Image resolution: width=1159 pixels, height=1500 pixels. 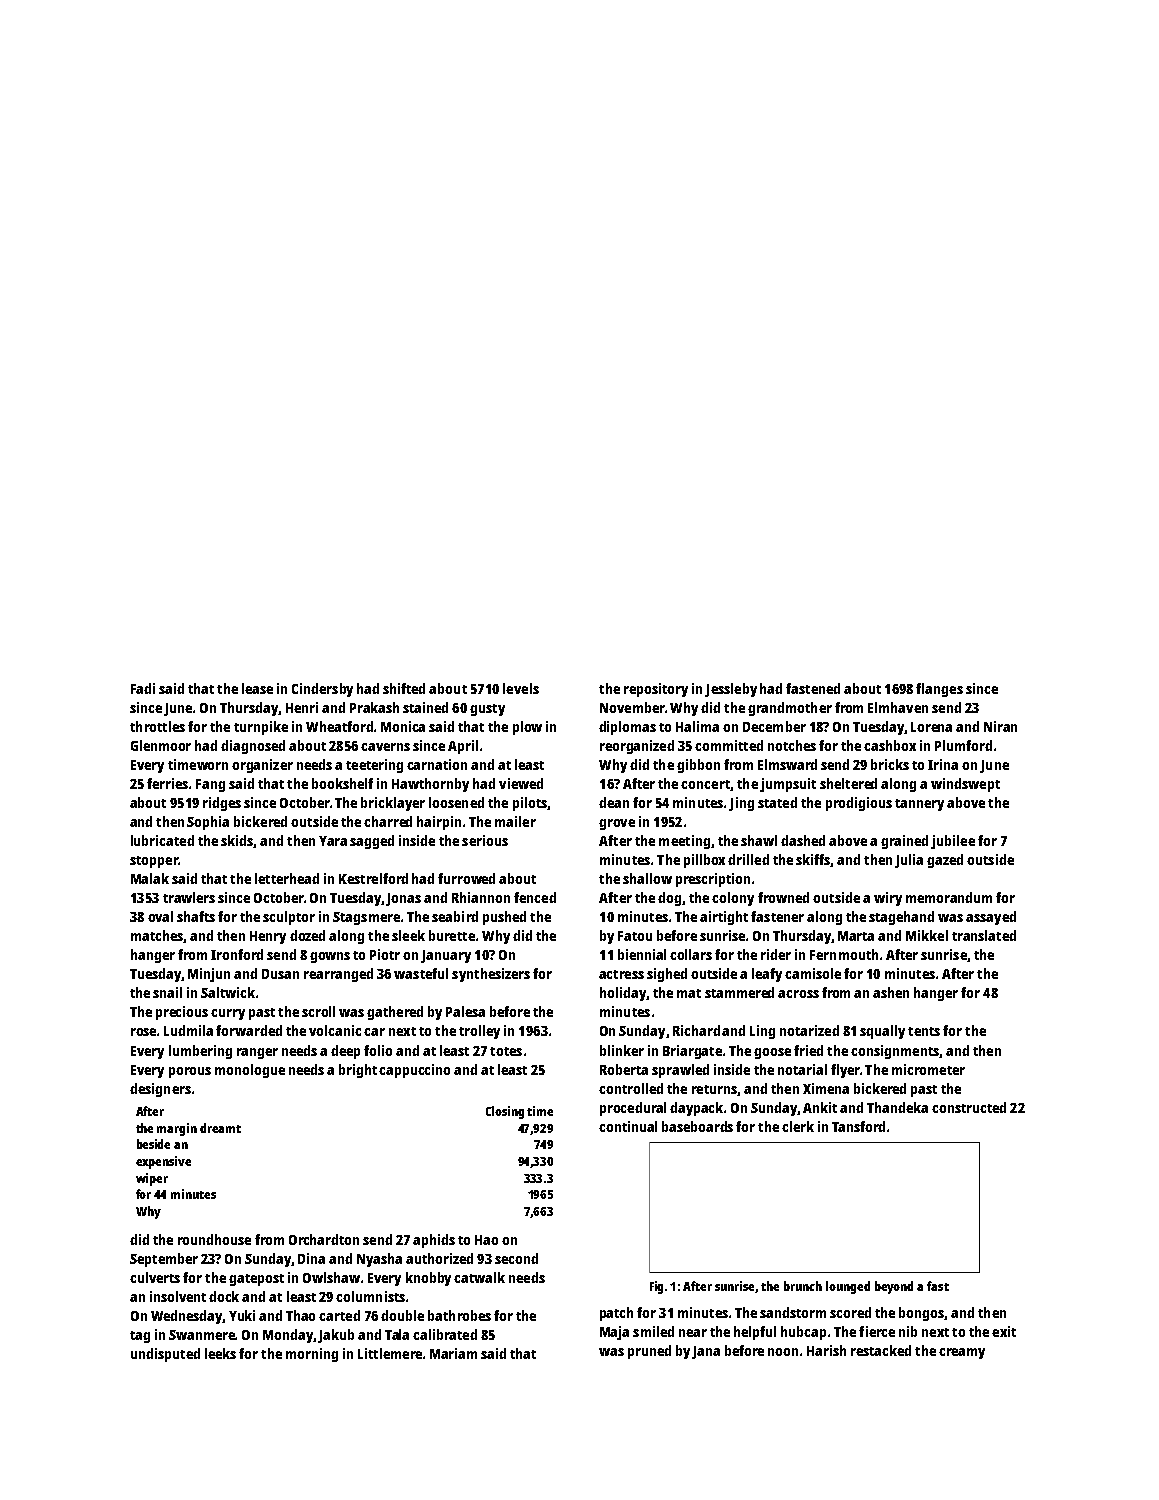 What do you see at coordinates (439, 1258) in the document?
I see `authorized` at bounding box center [439, 1258].
